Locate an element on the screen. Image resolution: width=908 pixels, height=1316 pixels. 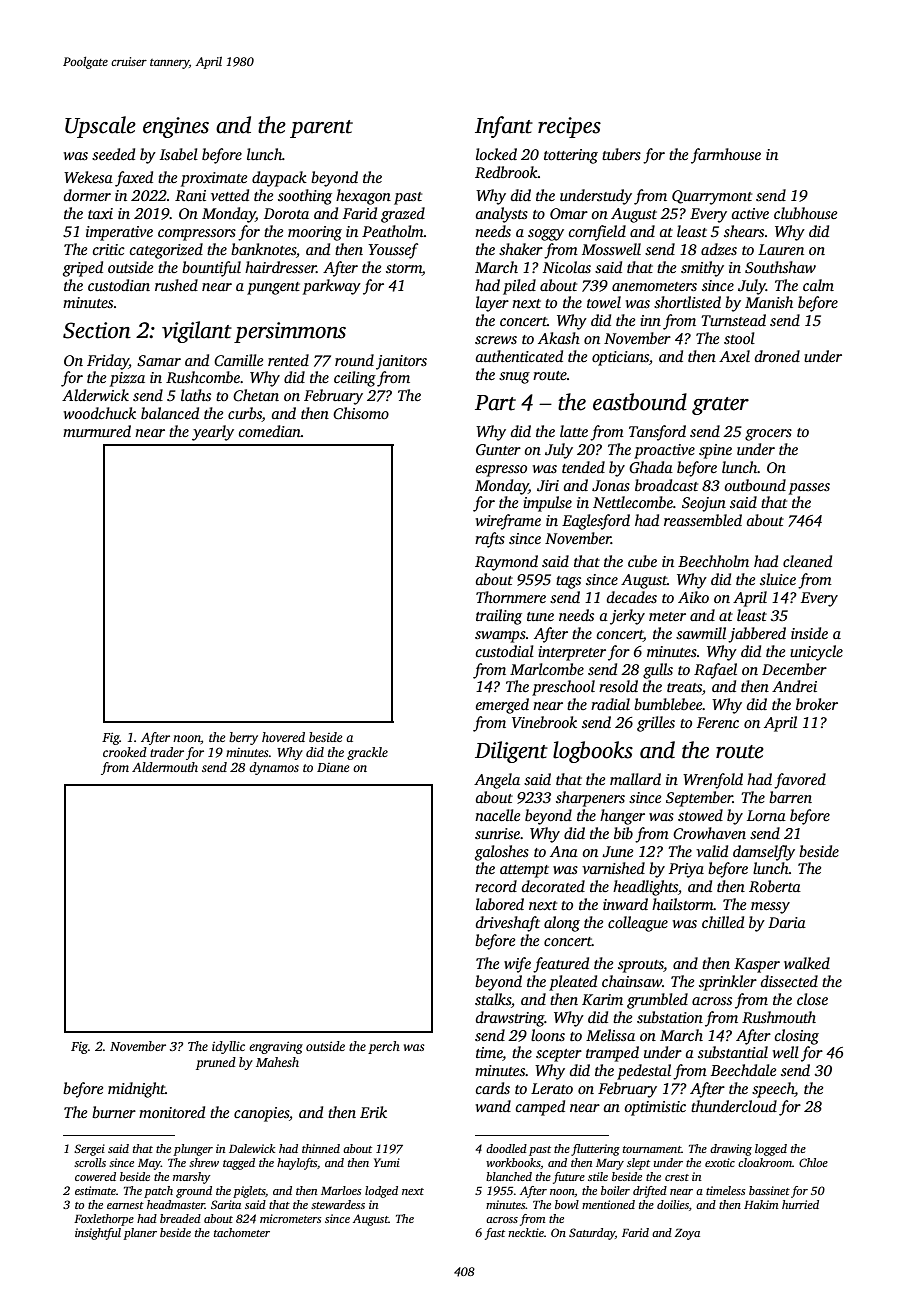
engines is located at coordinates (176, 127).
